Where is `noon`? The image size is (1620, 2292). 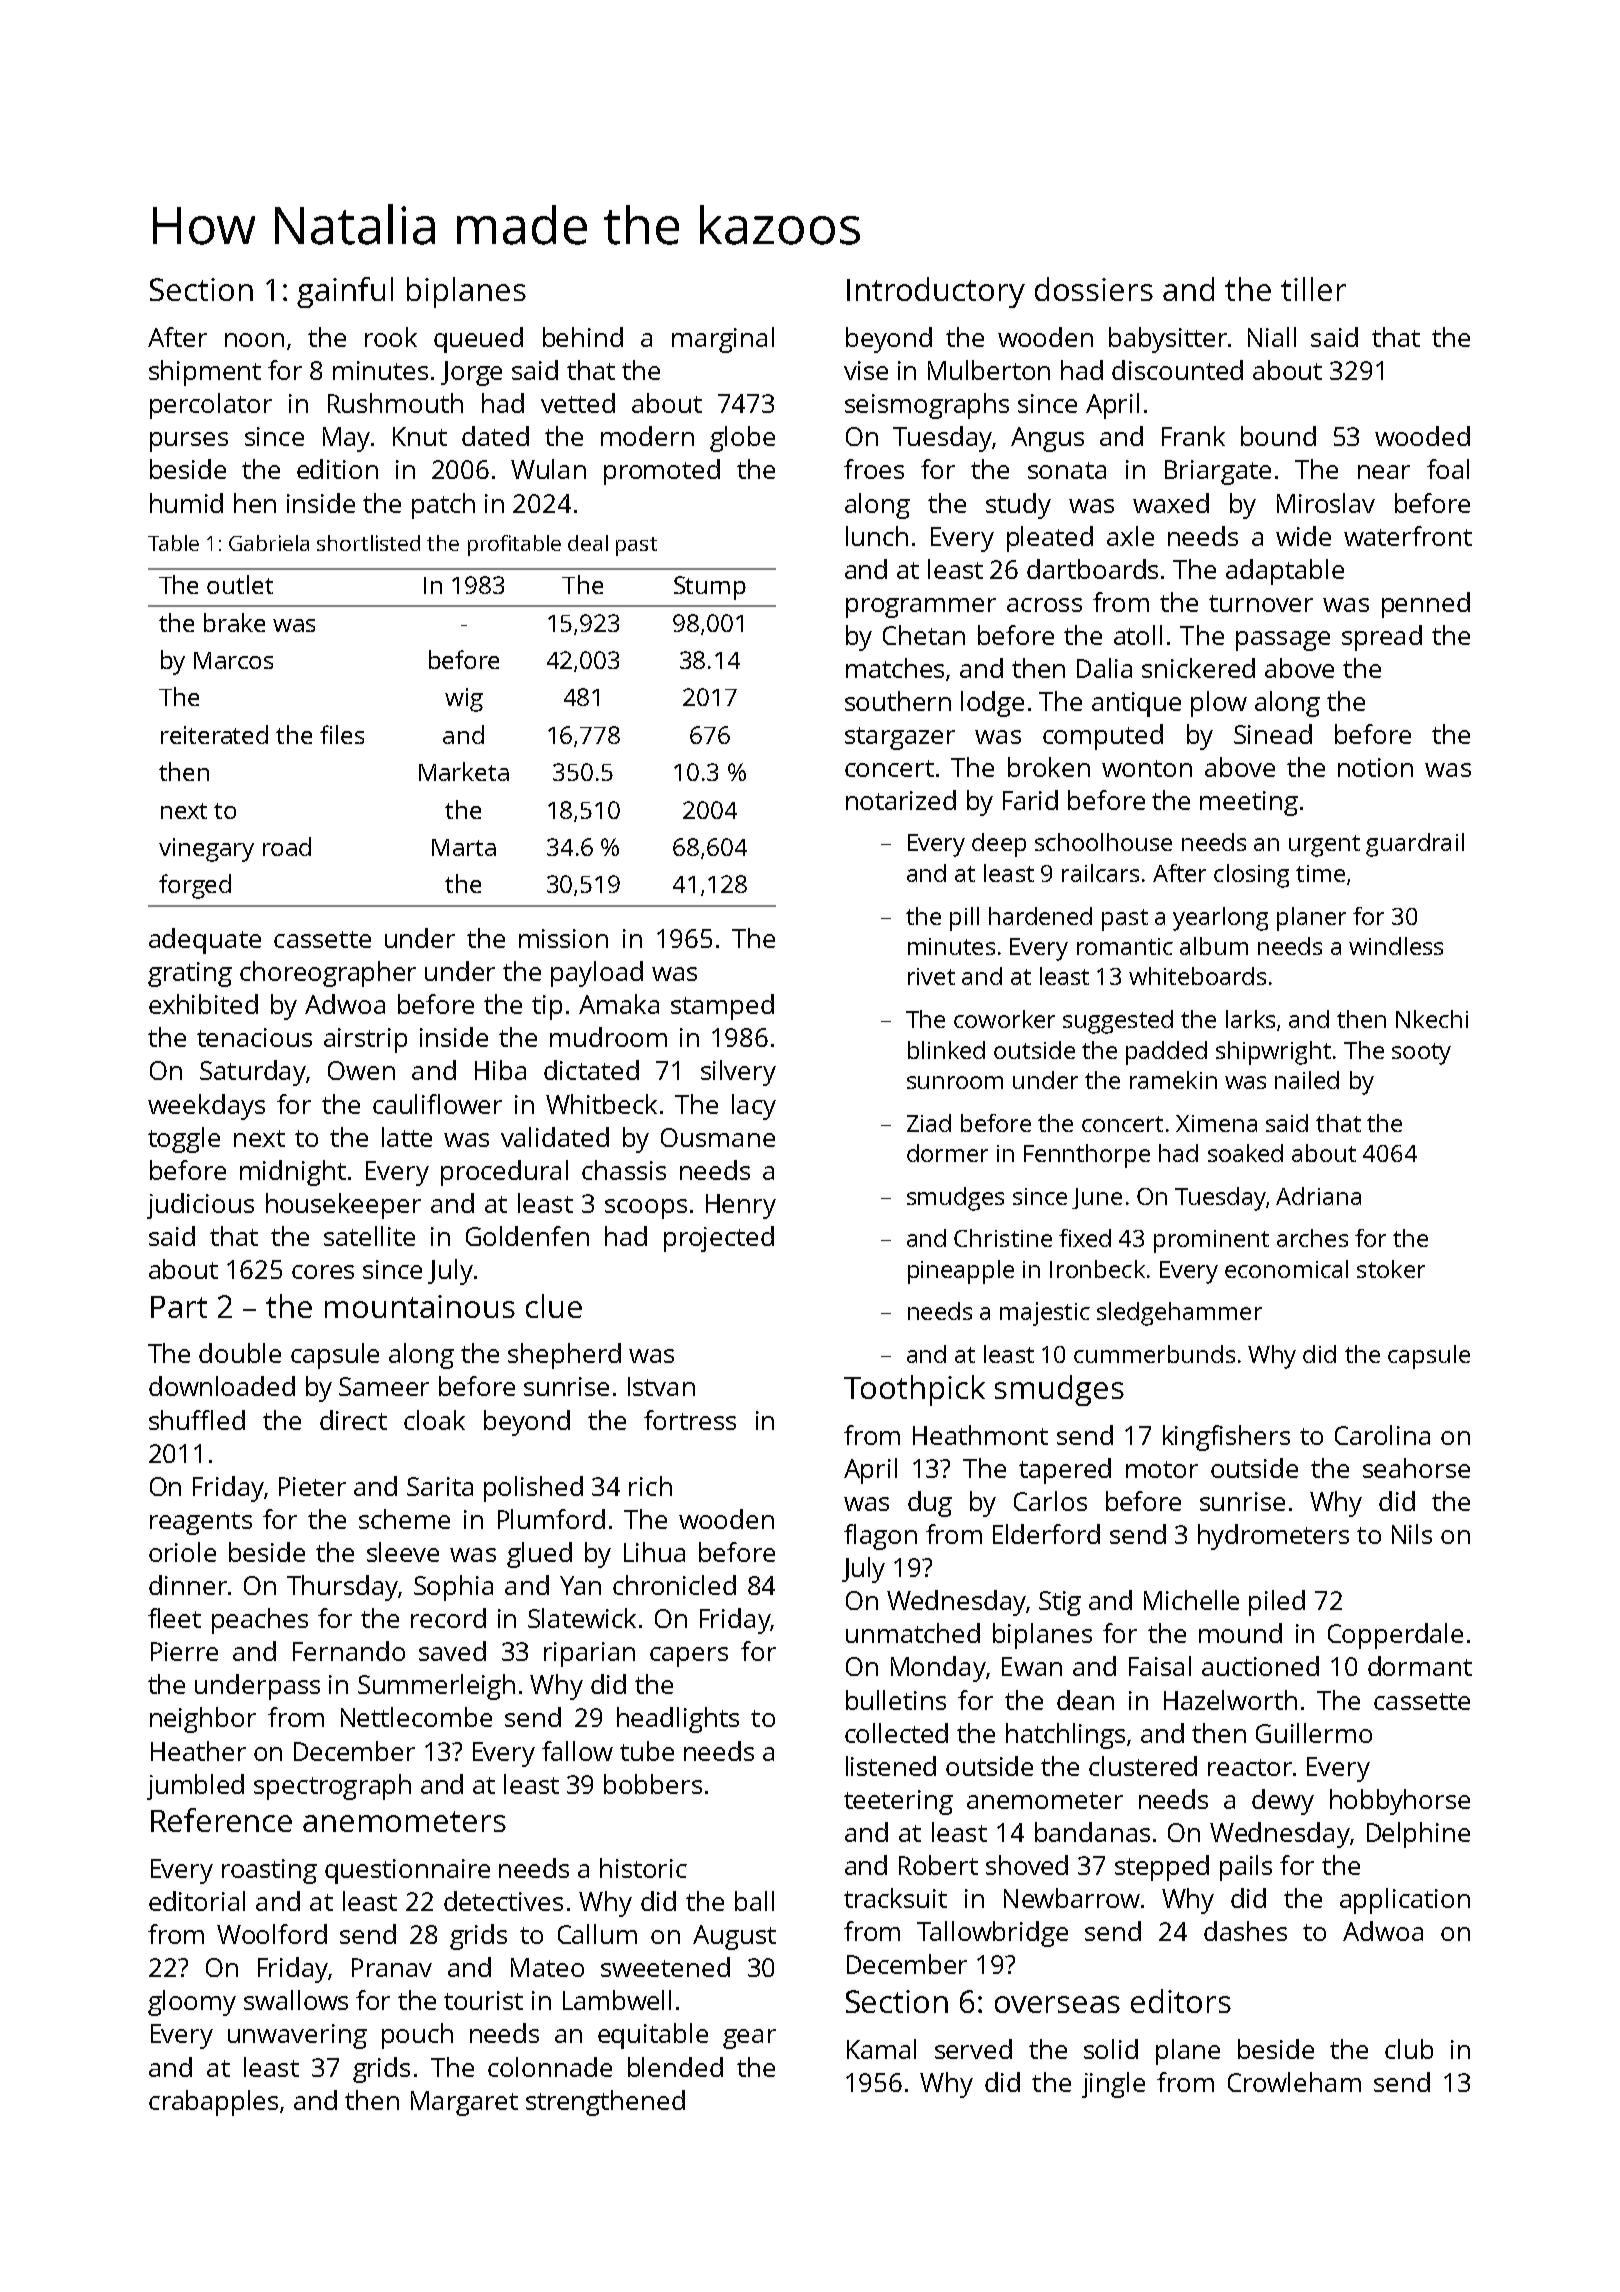 noon is located at coordinates (254, 340).
